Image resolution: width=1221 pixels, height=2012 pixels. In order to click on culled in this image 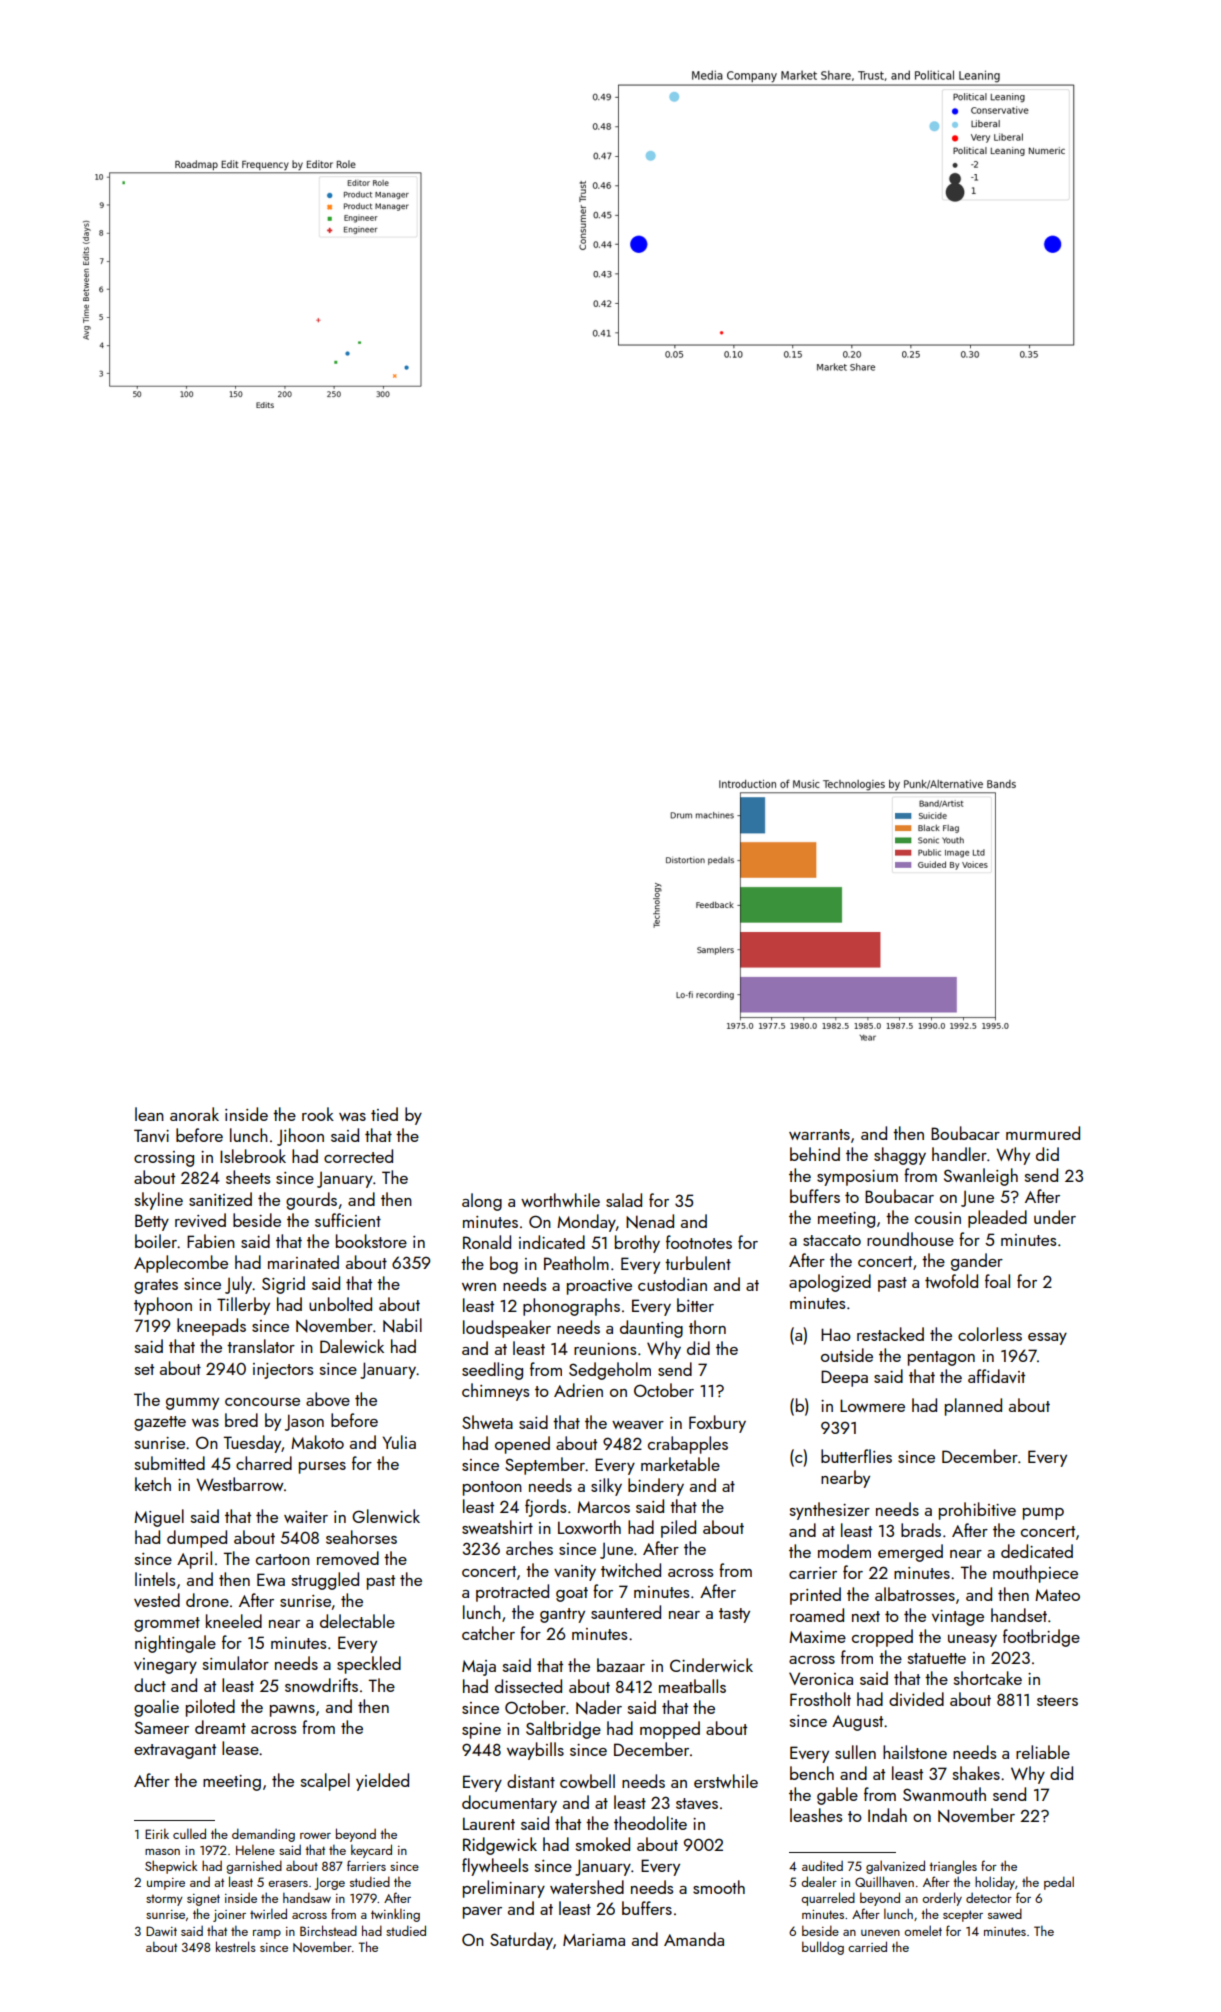, I will do `click(189, 1833)`.
